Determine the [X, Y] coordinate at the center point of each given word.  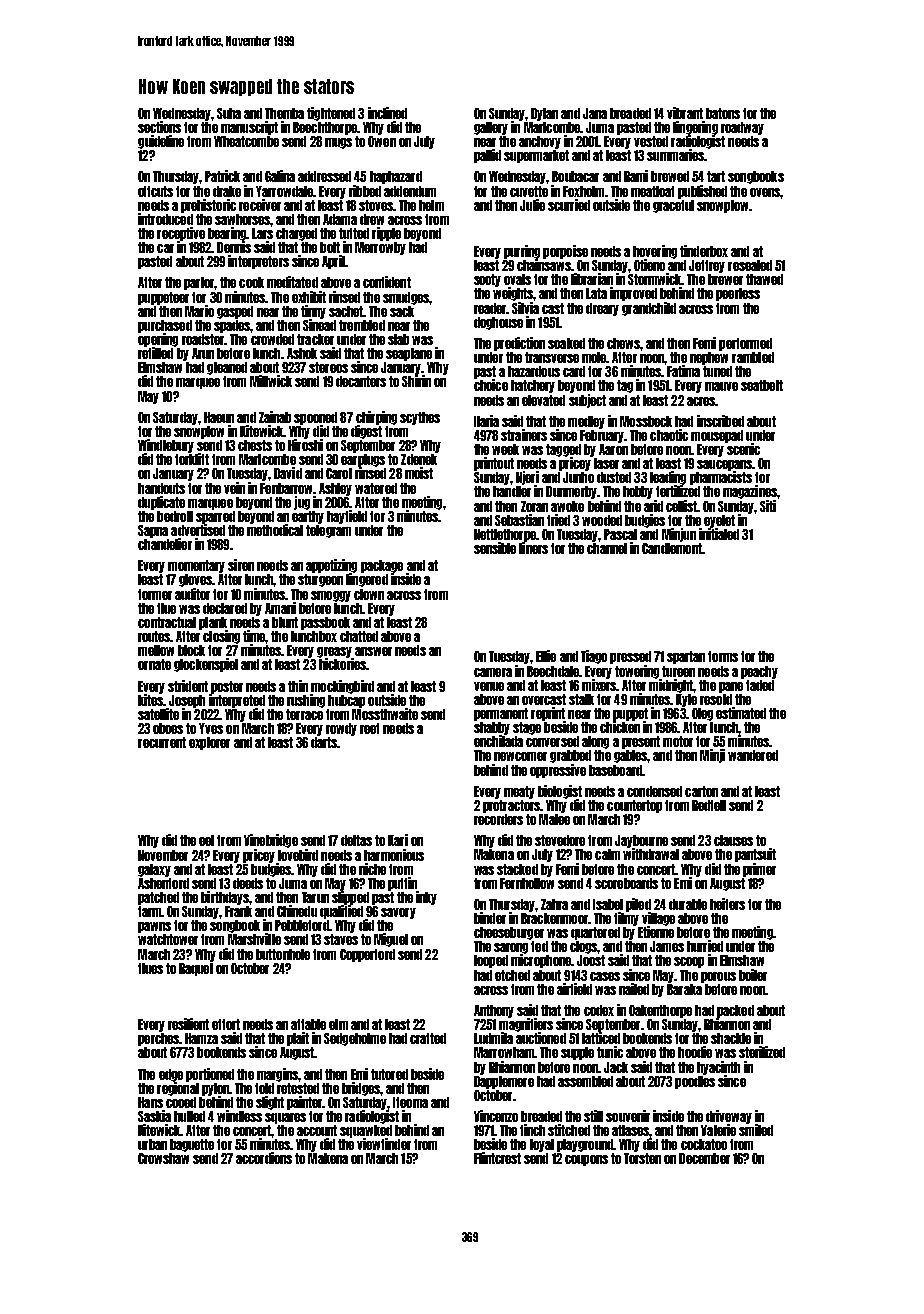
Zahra [554, 904]
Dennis [234, 247]
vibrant [685, 113]
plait [298, 1039]
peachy [759, 672]
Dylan [544, 114]
